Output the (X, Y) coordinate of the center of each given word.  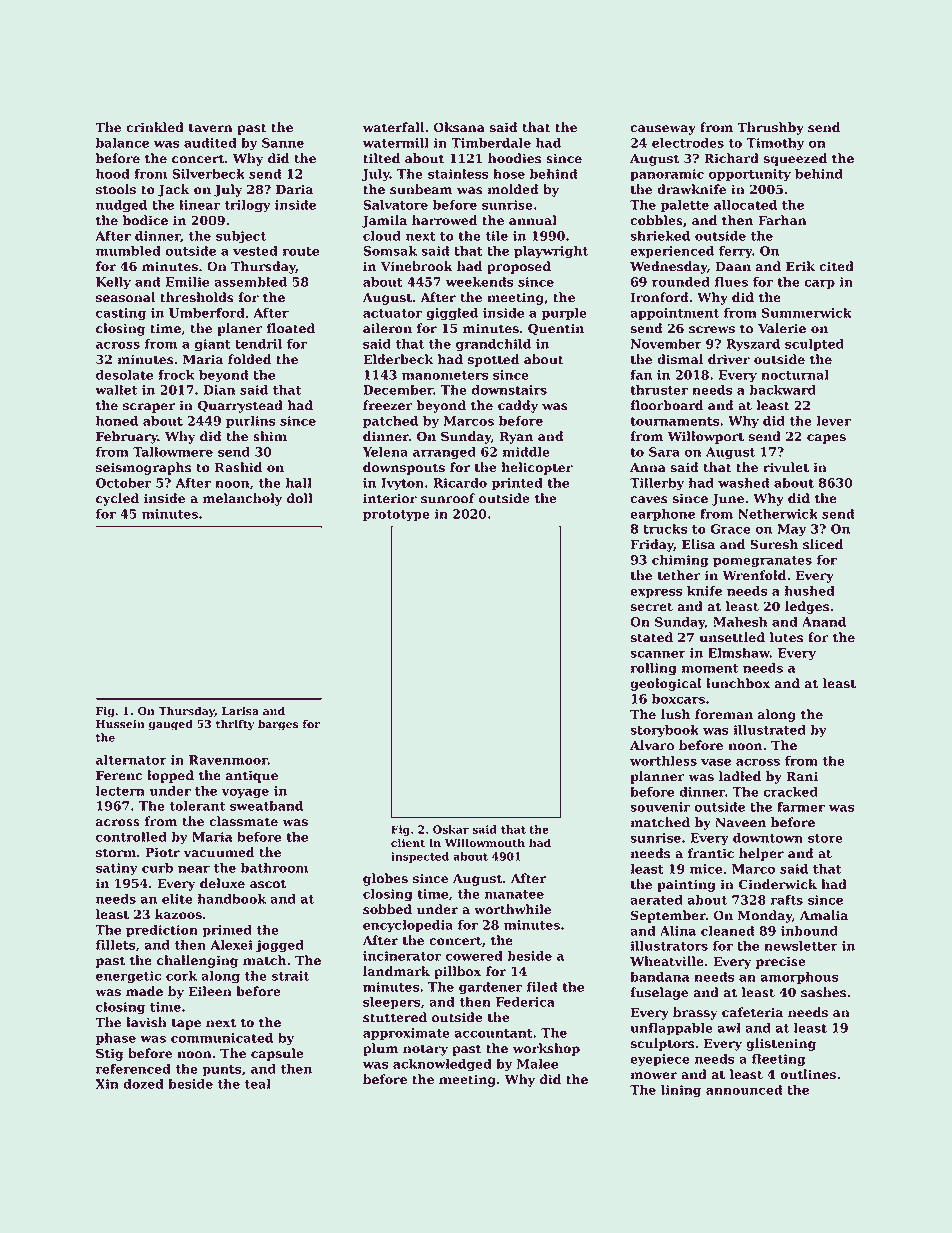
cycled (117, 499)
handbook (231, 899)
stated (651, 637)
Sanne (283, 143)
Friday (652, 545)
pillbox (457, 972)
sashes (823, 992)
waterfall (393, 127)
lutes (786, 637)
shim (270, 436)
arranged (444, 453)
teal (258, 1084)
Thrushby (770, 128)
